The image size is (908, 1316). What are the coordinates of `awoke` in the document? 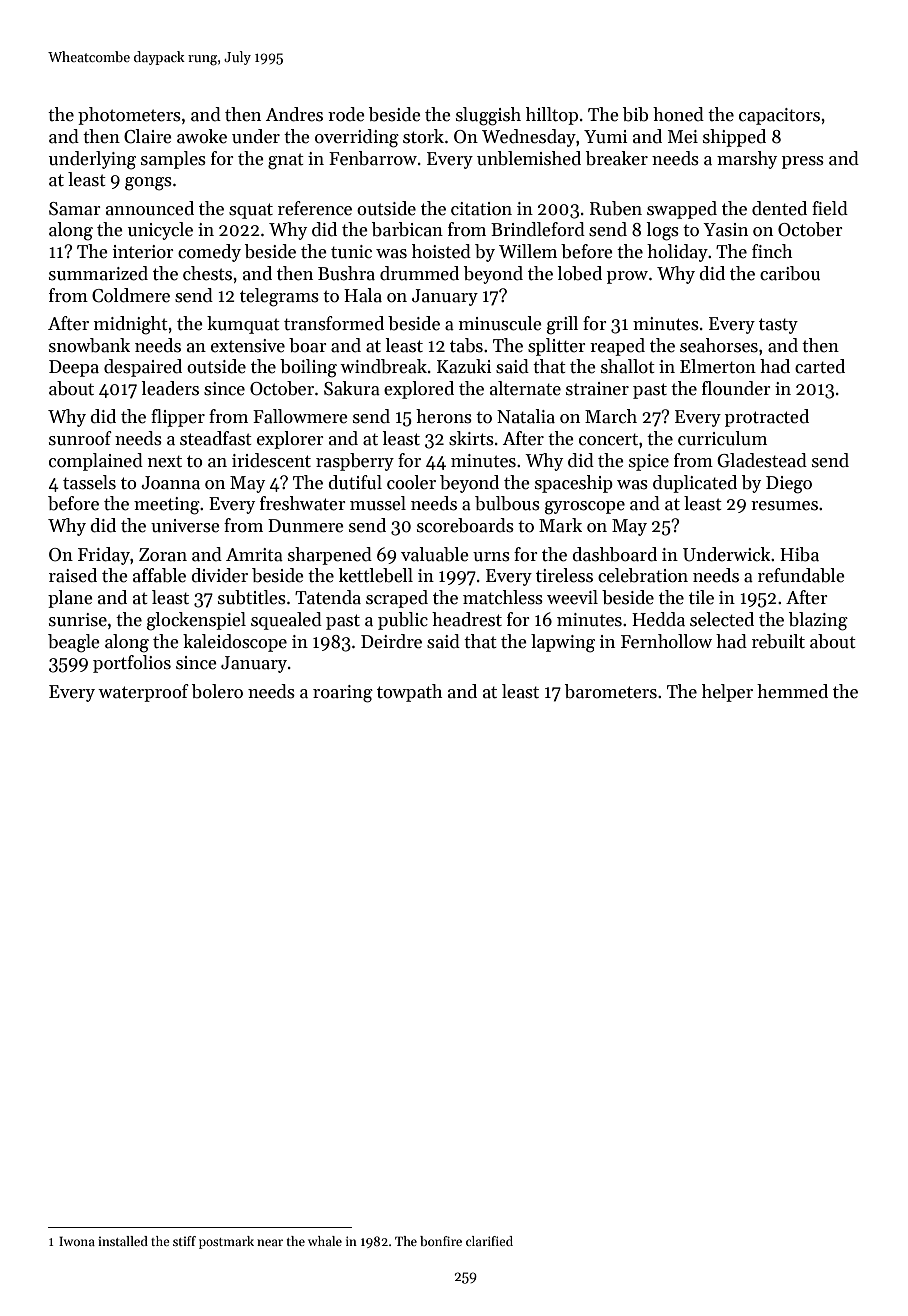 It's located at (202, 136).
